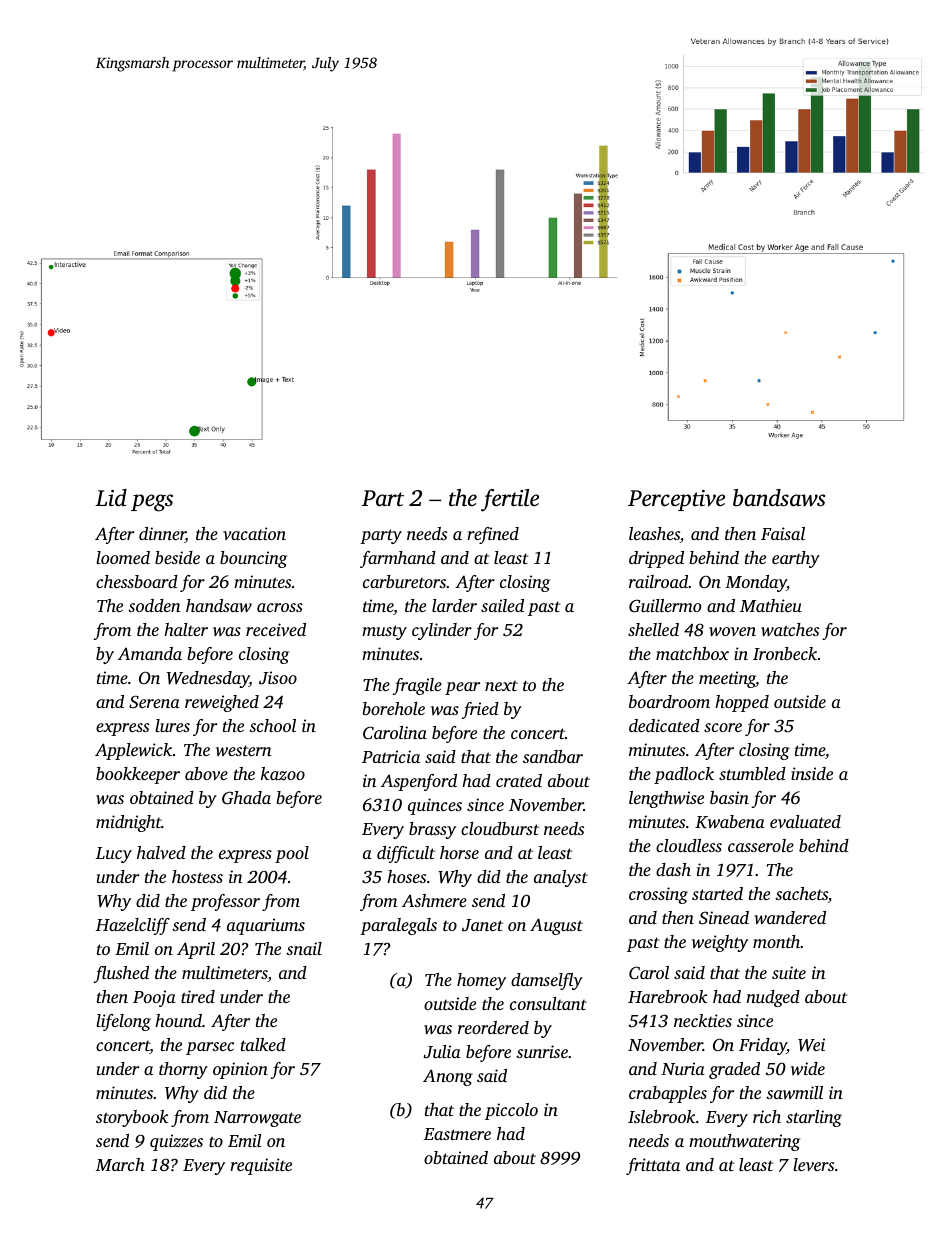 Image resolution: width=952 pixels, height=1233 pixels. What do you see at coordinates (263, 1044) in the document?
I see `talked` at bounding box center [263, 1044].
